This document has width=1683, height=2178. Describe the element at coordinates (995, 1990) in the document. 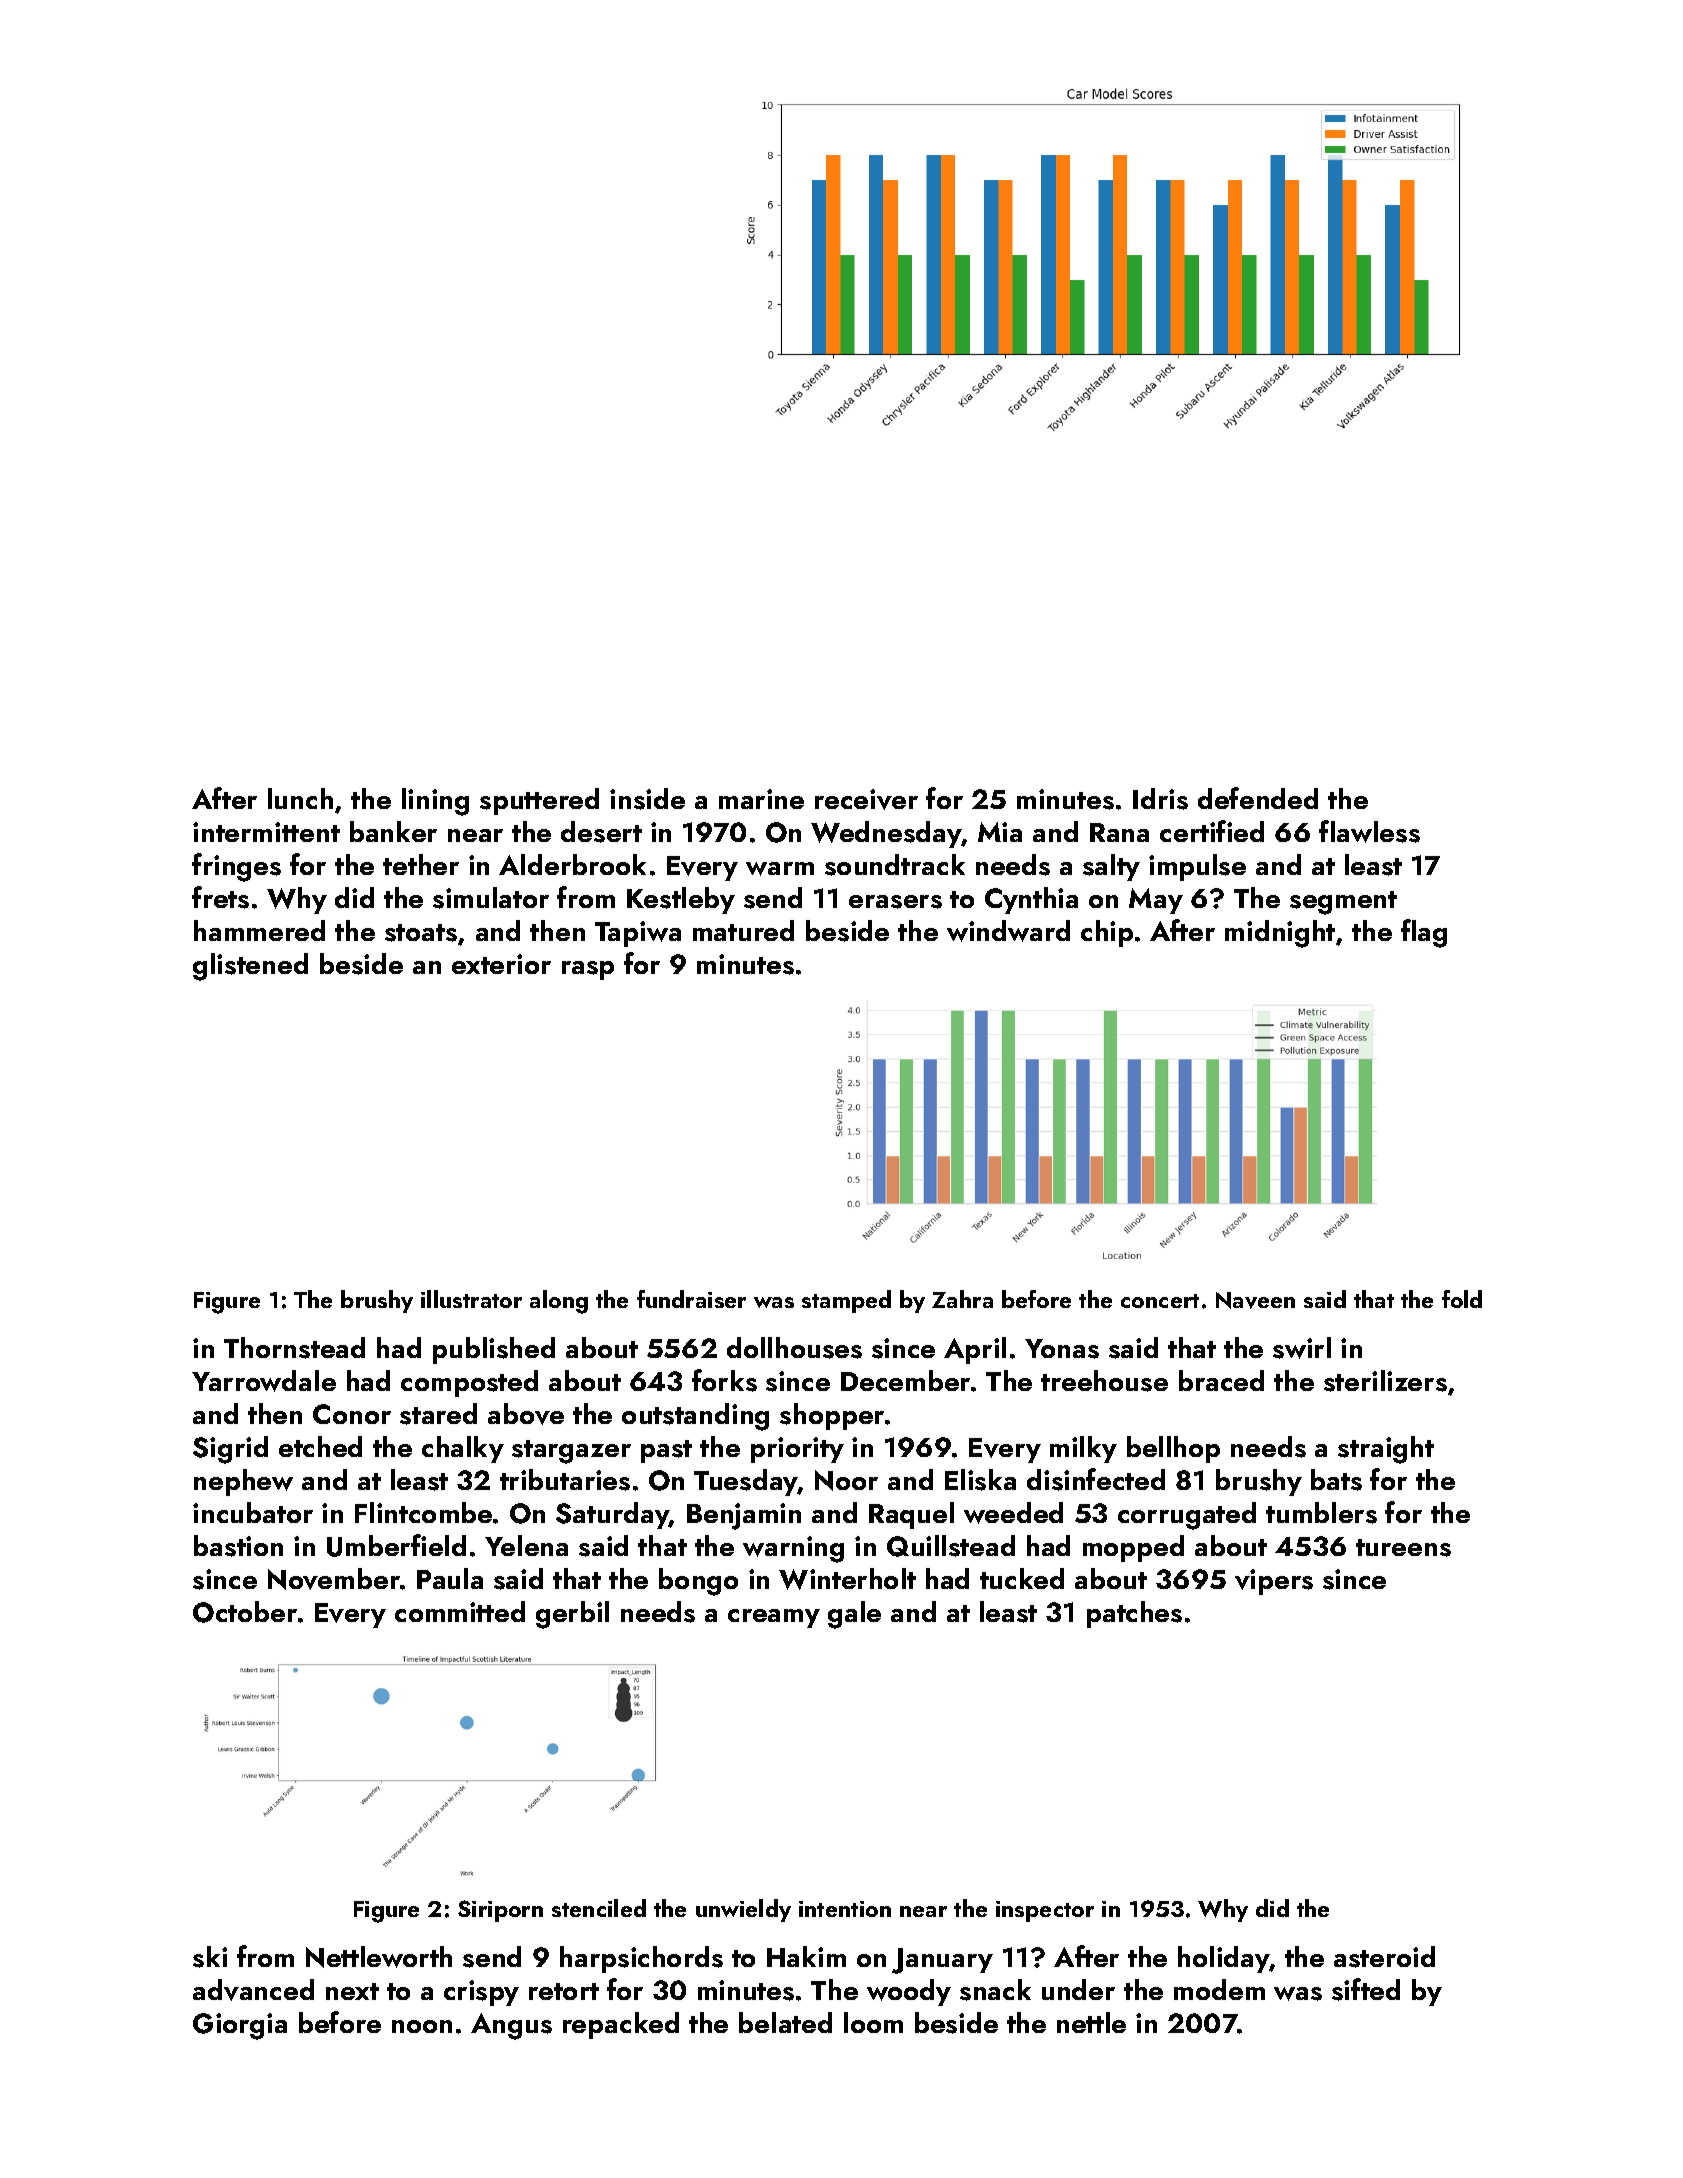

I see `snack` at that location.
